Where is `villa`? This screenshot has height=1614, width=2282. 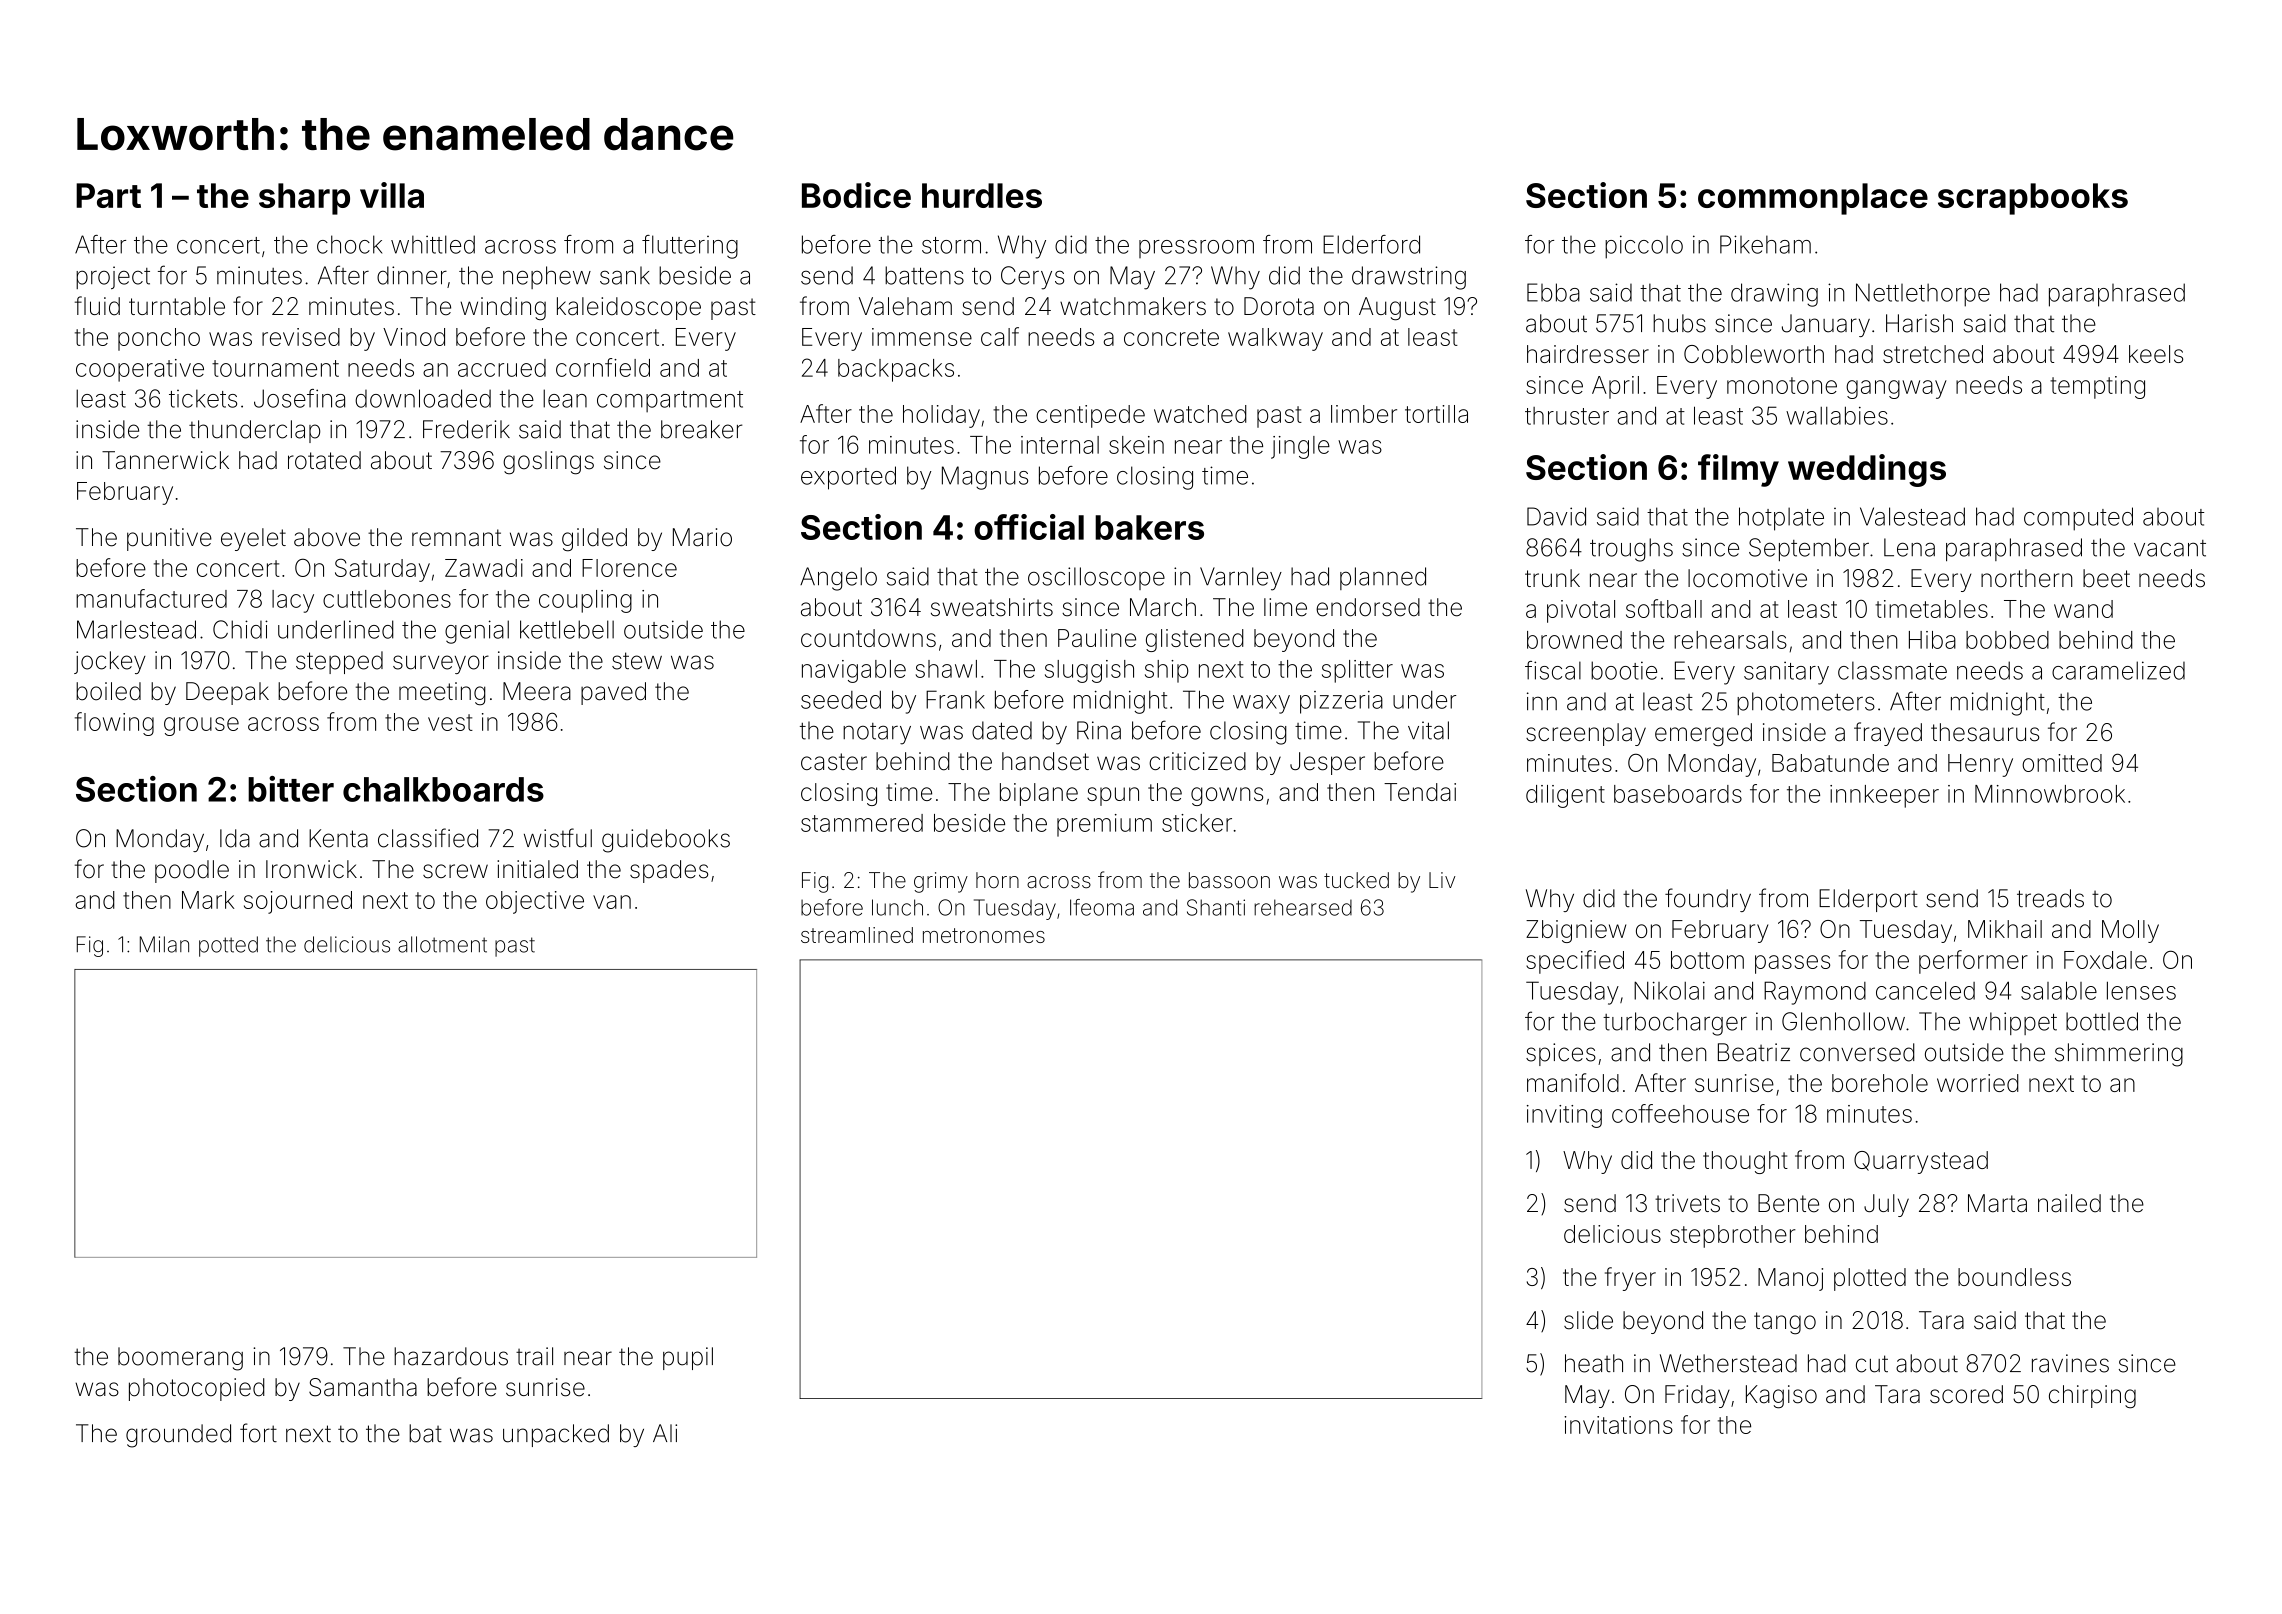
villa is located at coordinates (392, 195).
